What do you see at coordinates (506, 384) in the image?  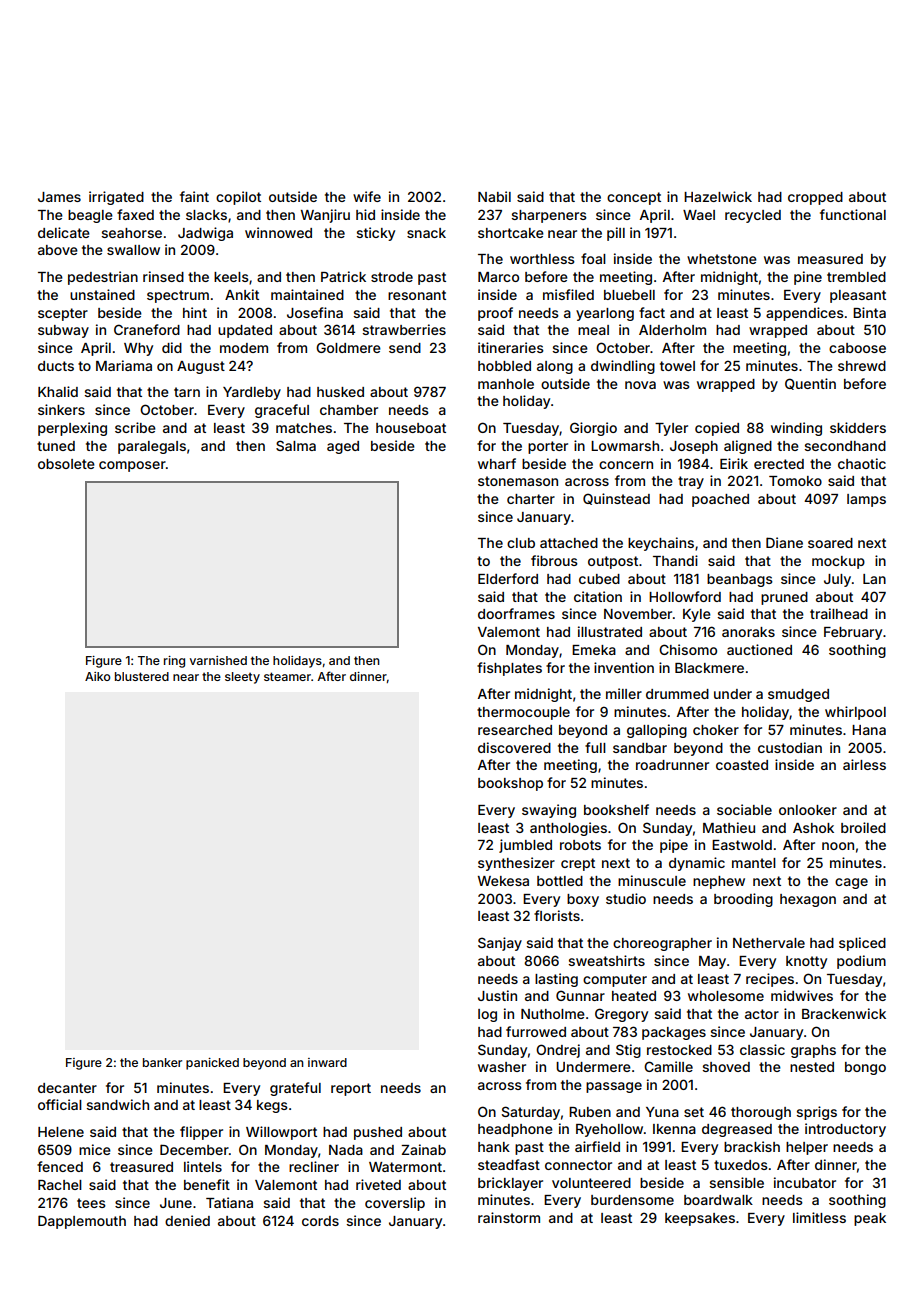 I see `manhole` at bounding box center [506, 384].
